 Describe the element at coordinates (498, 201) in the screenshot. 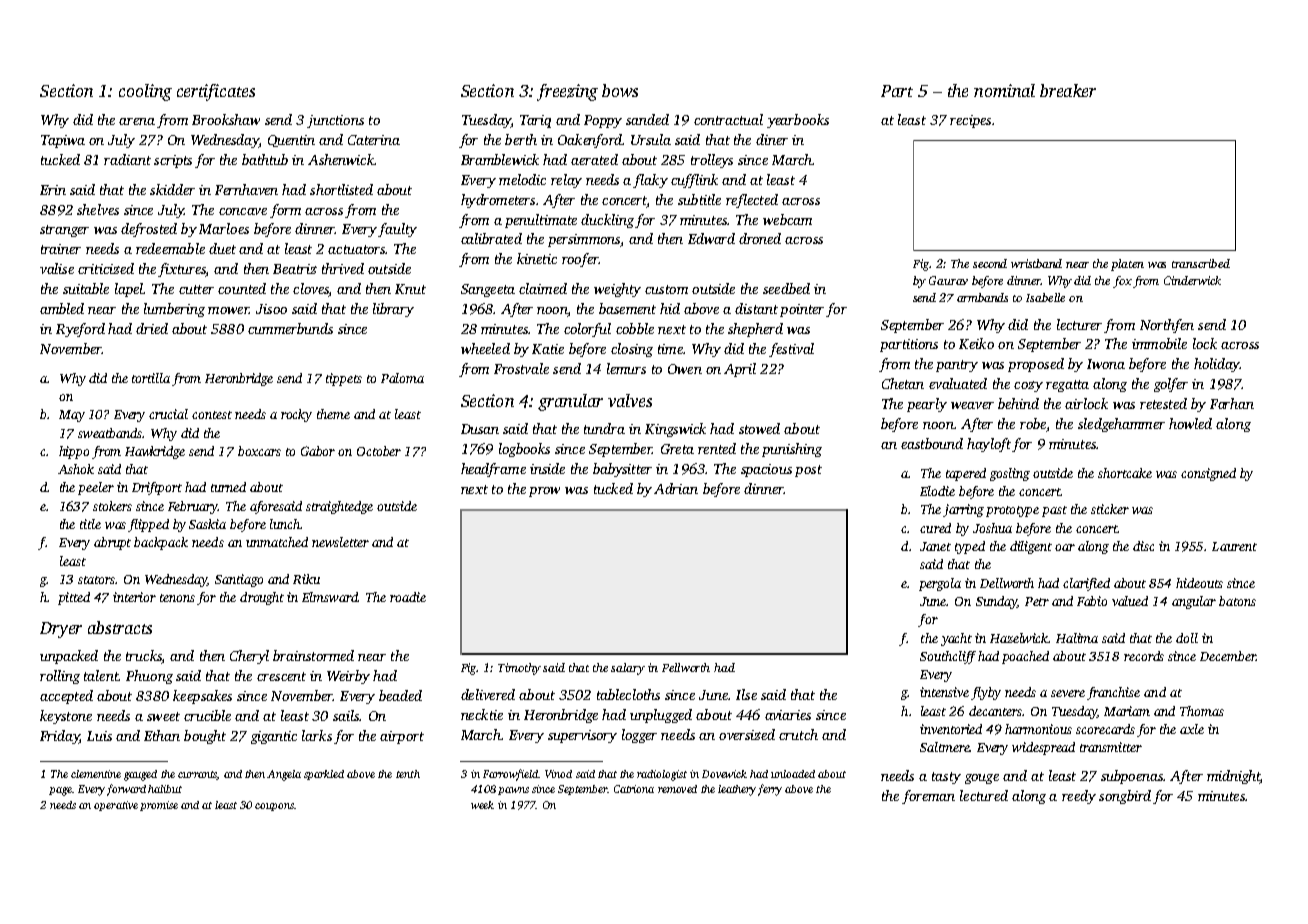

I see `hydrometers` at that location.
